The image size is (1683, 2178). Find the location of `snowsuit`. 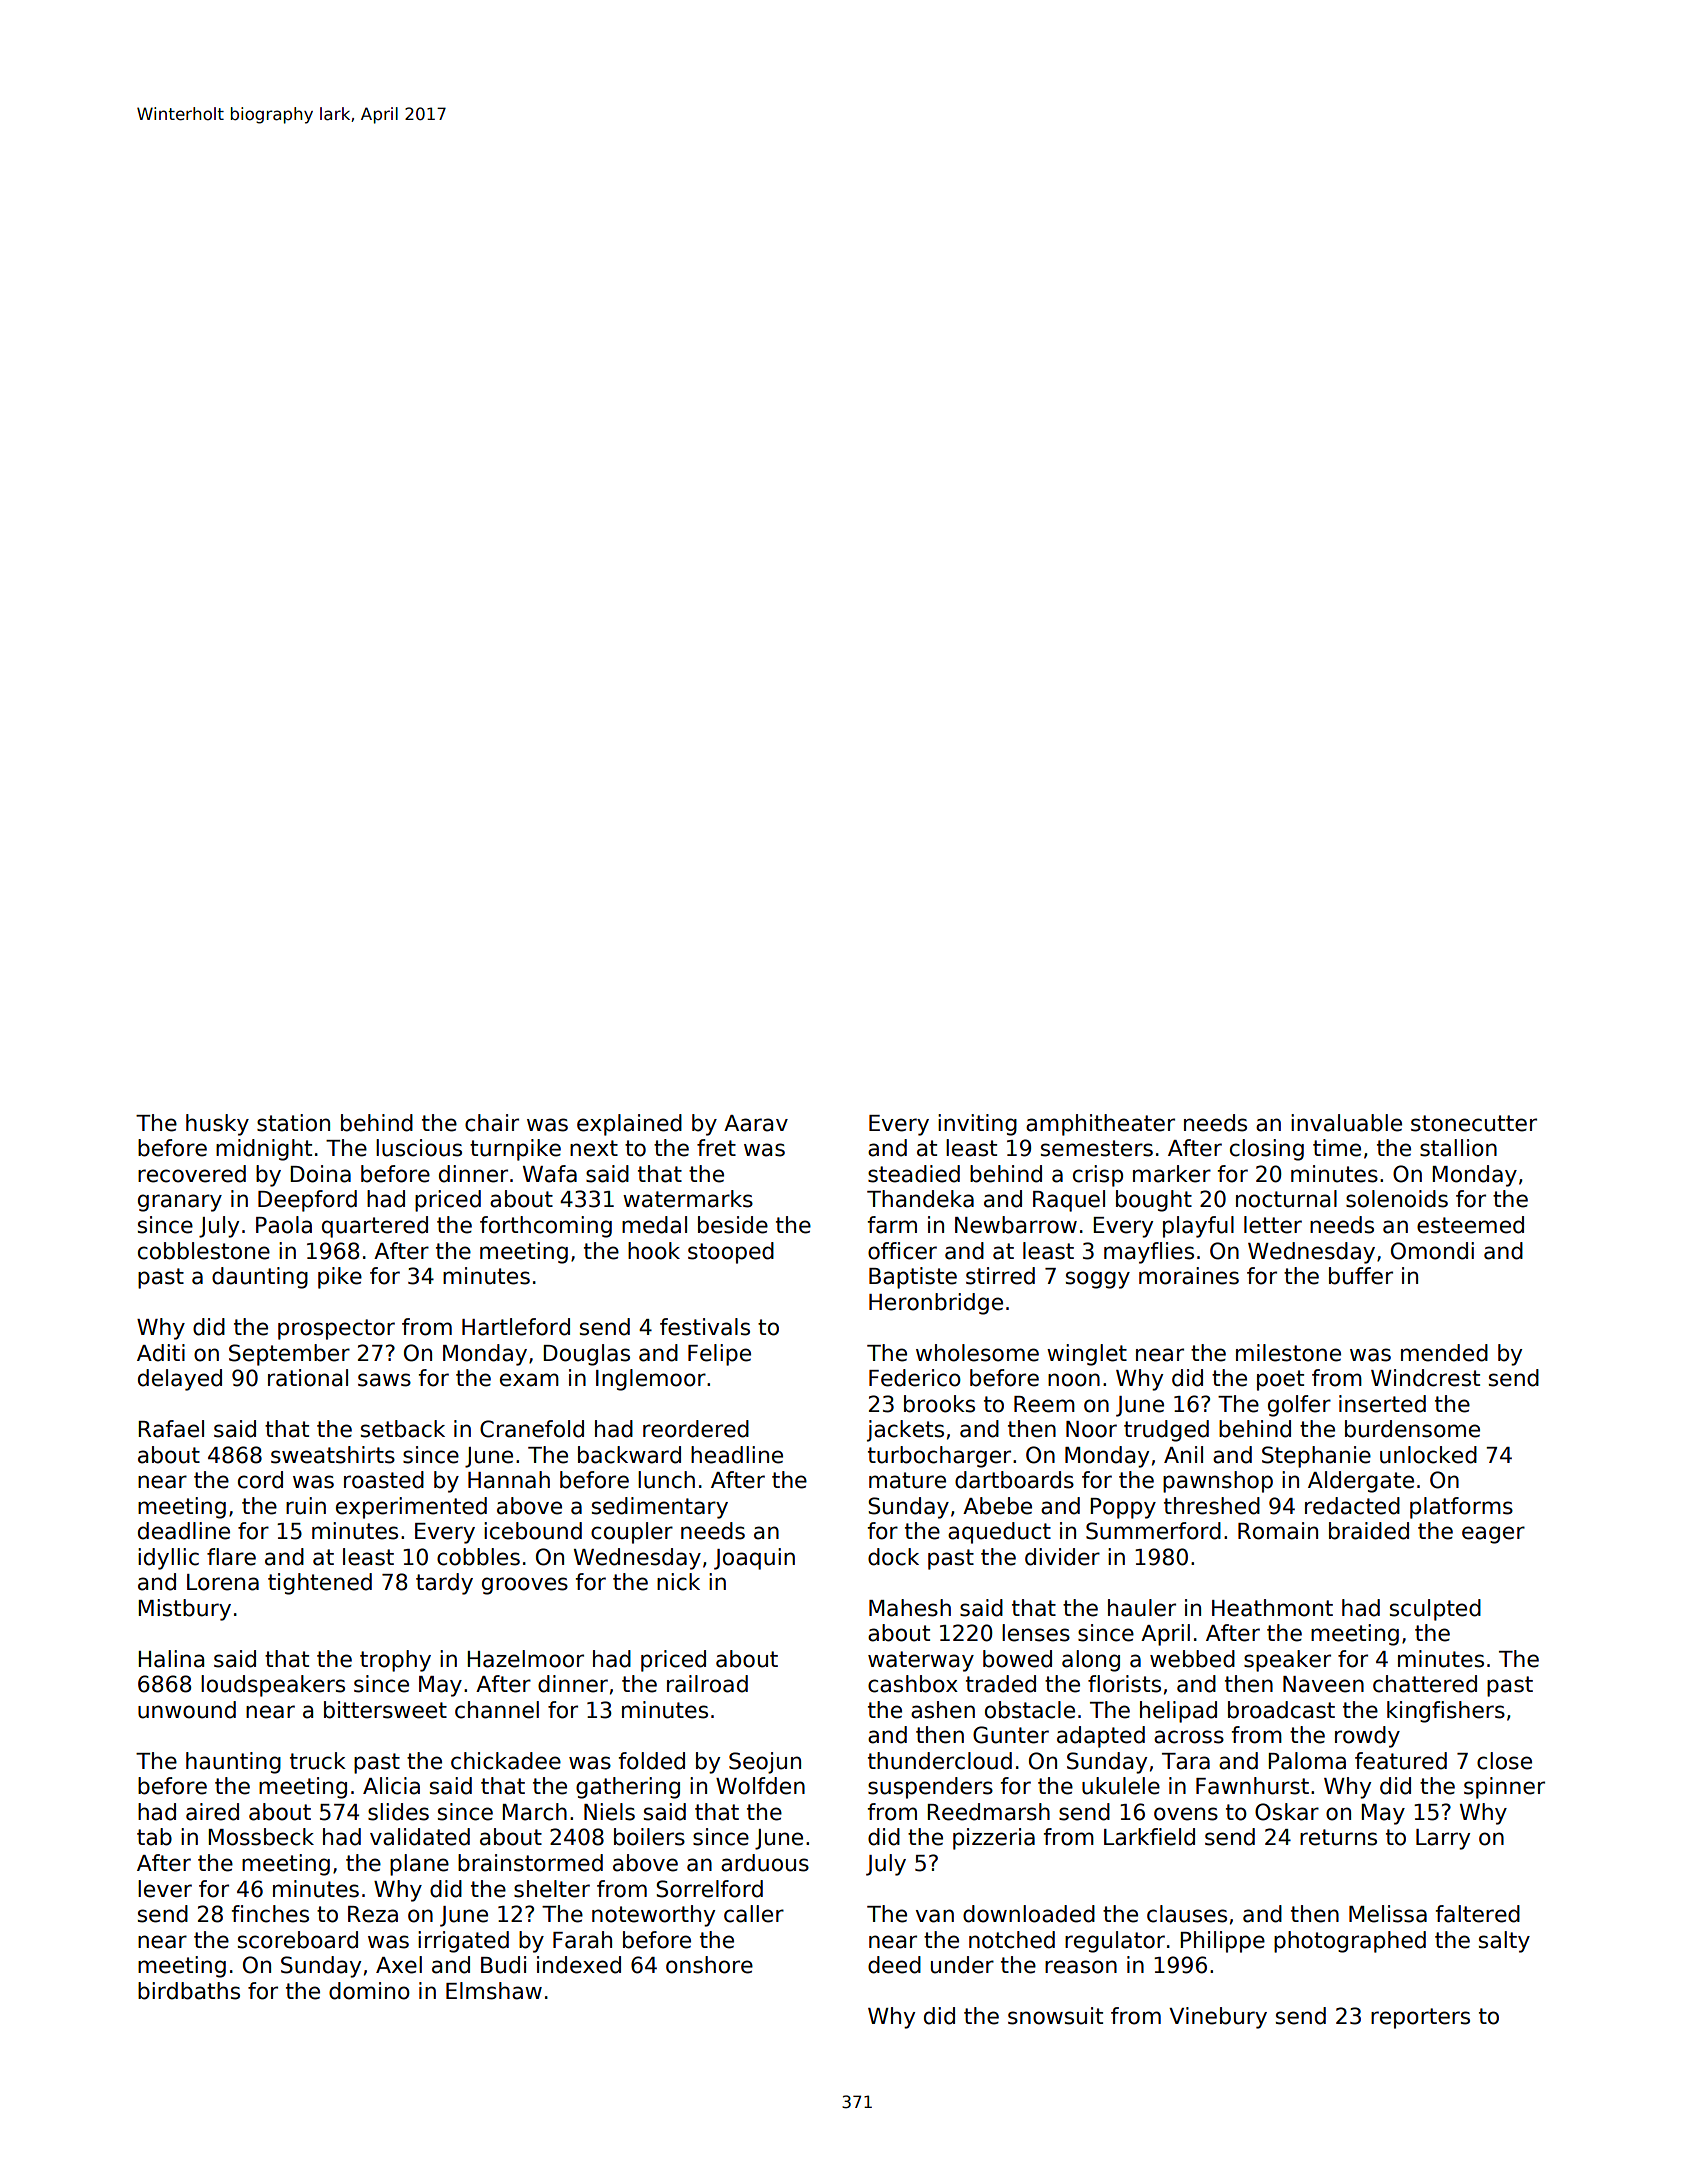

snowsuit is located at coordinates (1055, 2016).
